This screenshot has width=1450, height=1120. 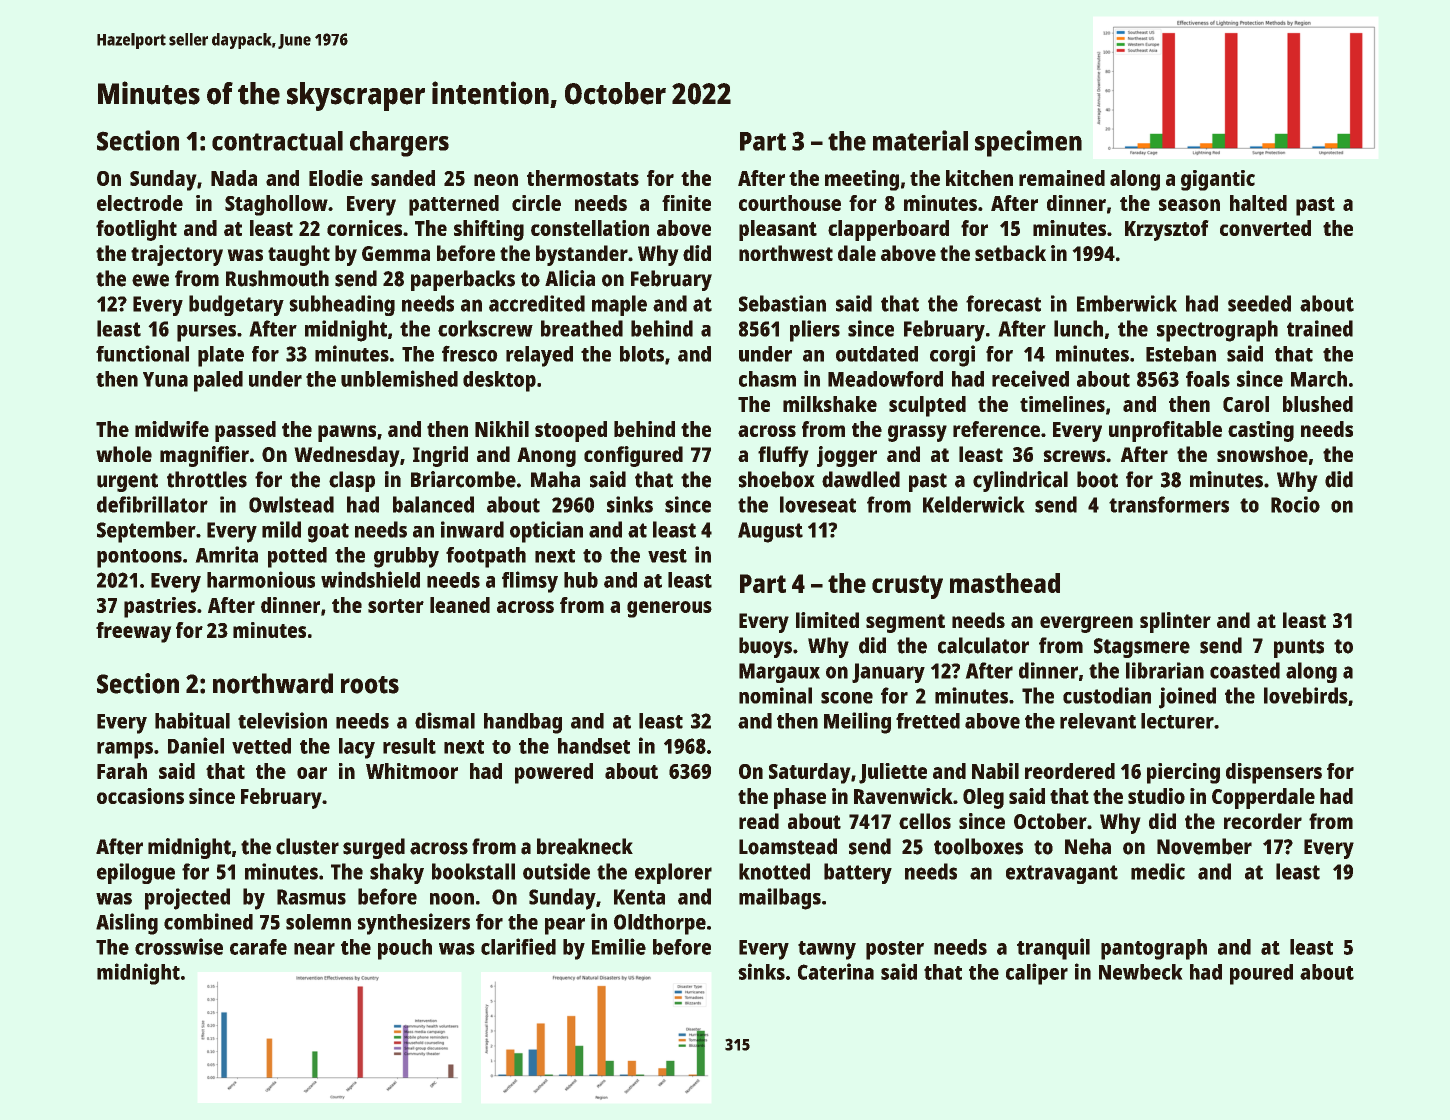 I want to click on pouch, so click(x=405, y=949).
